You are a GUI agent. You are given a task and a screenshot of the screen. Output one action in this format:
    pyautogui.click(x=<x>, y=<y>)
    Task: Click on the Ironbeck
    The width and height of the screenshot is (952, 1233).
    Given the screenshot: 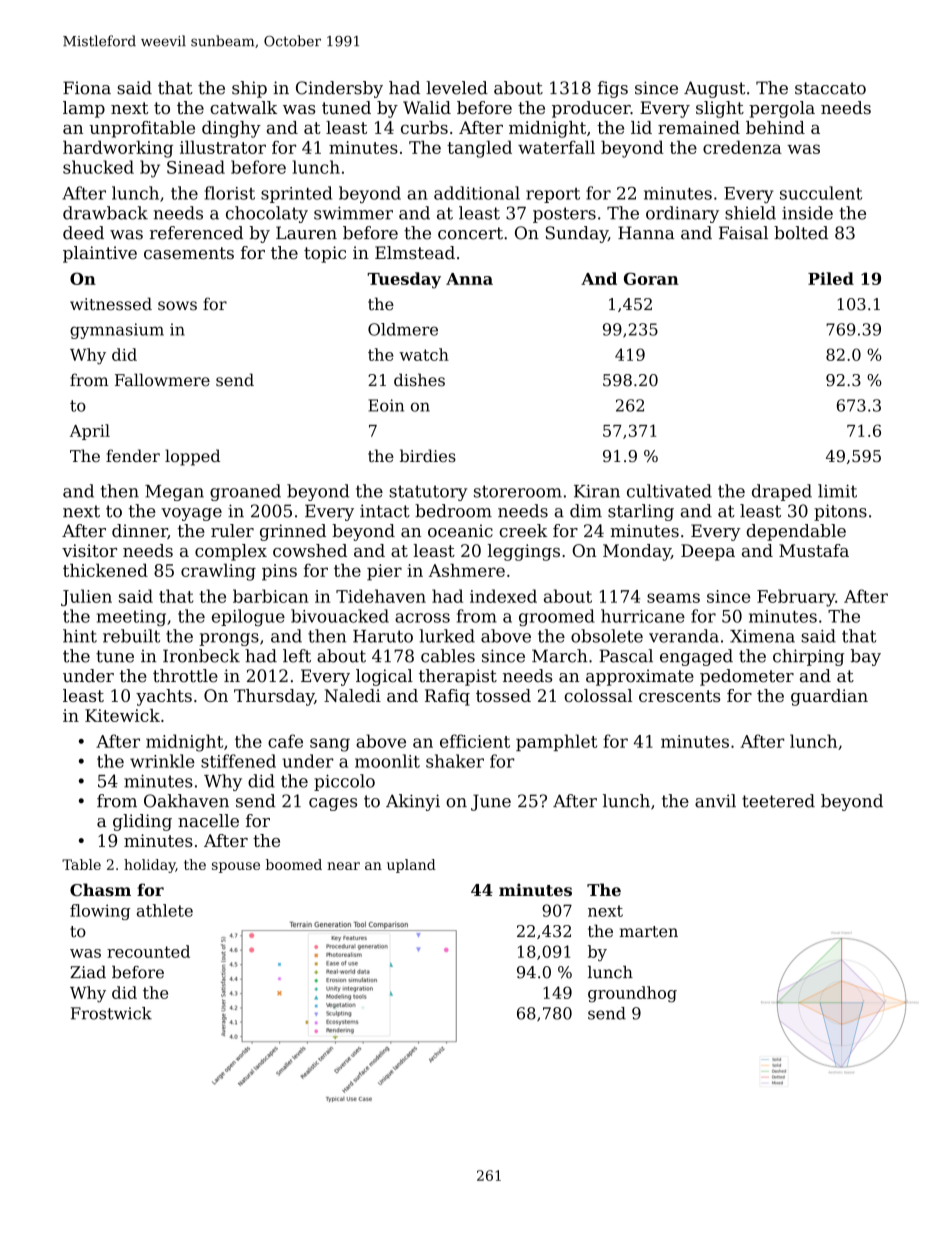 What is the action you would take?
    pyautogui.click(x=201, y=656)
